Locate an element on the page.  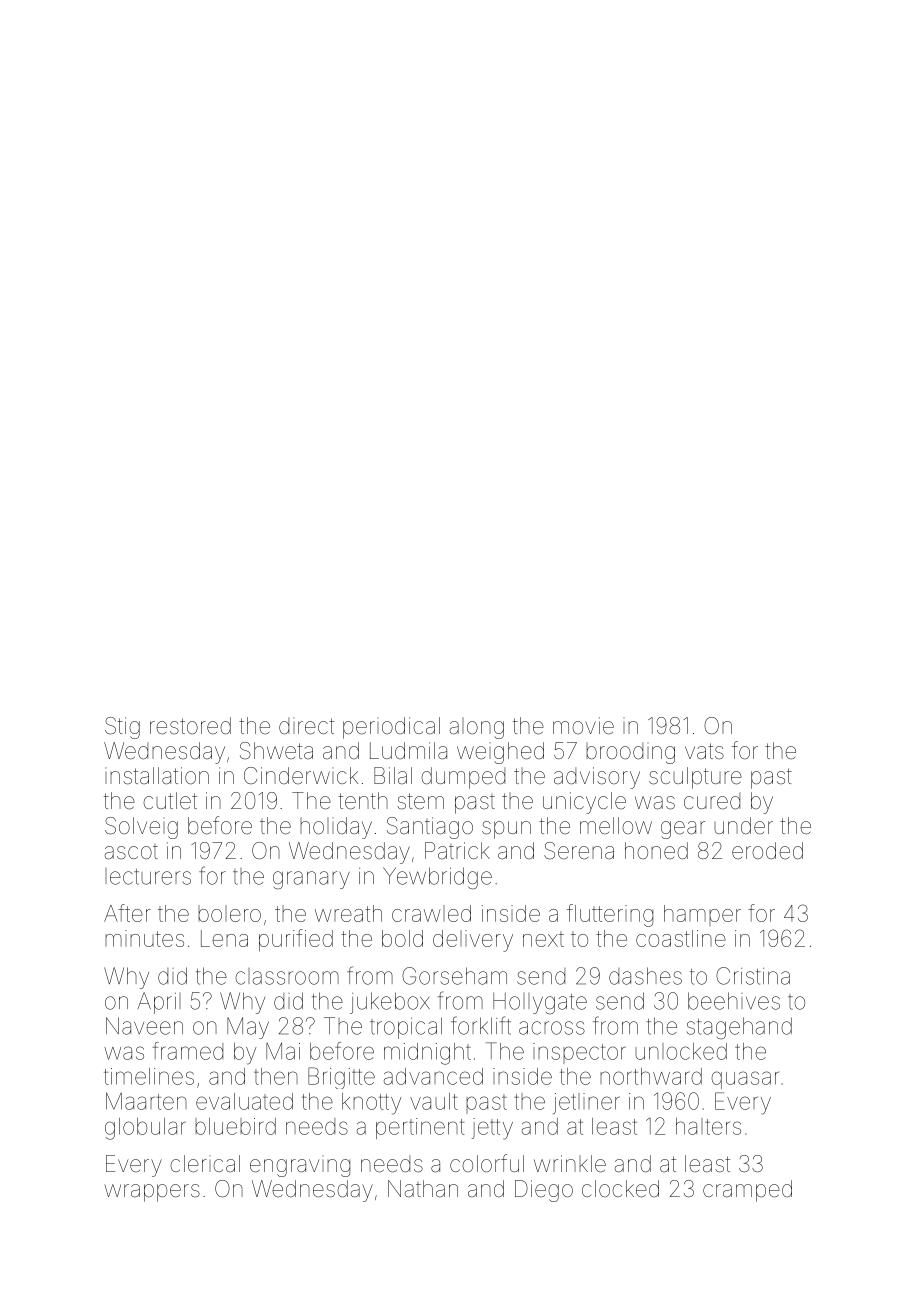
periodical is located at coordinates (391, 728).
